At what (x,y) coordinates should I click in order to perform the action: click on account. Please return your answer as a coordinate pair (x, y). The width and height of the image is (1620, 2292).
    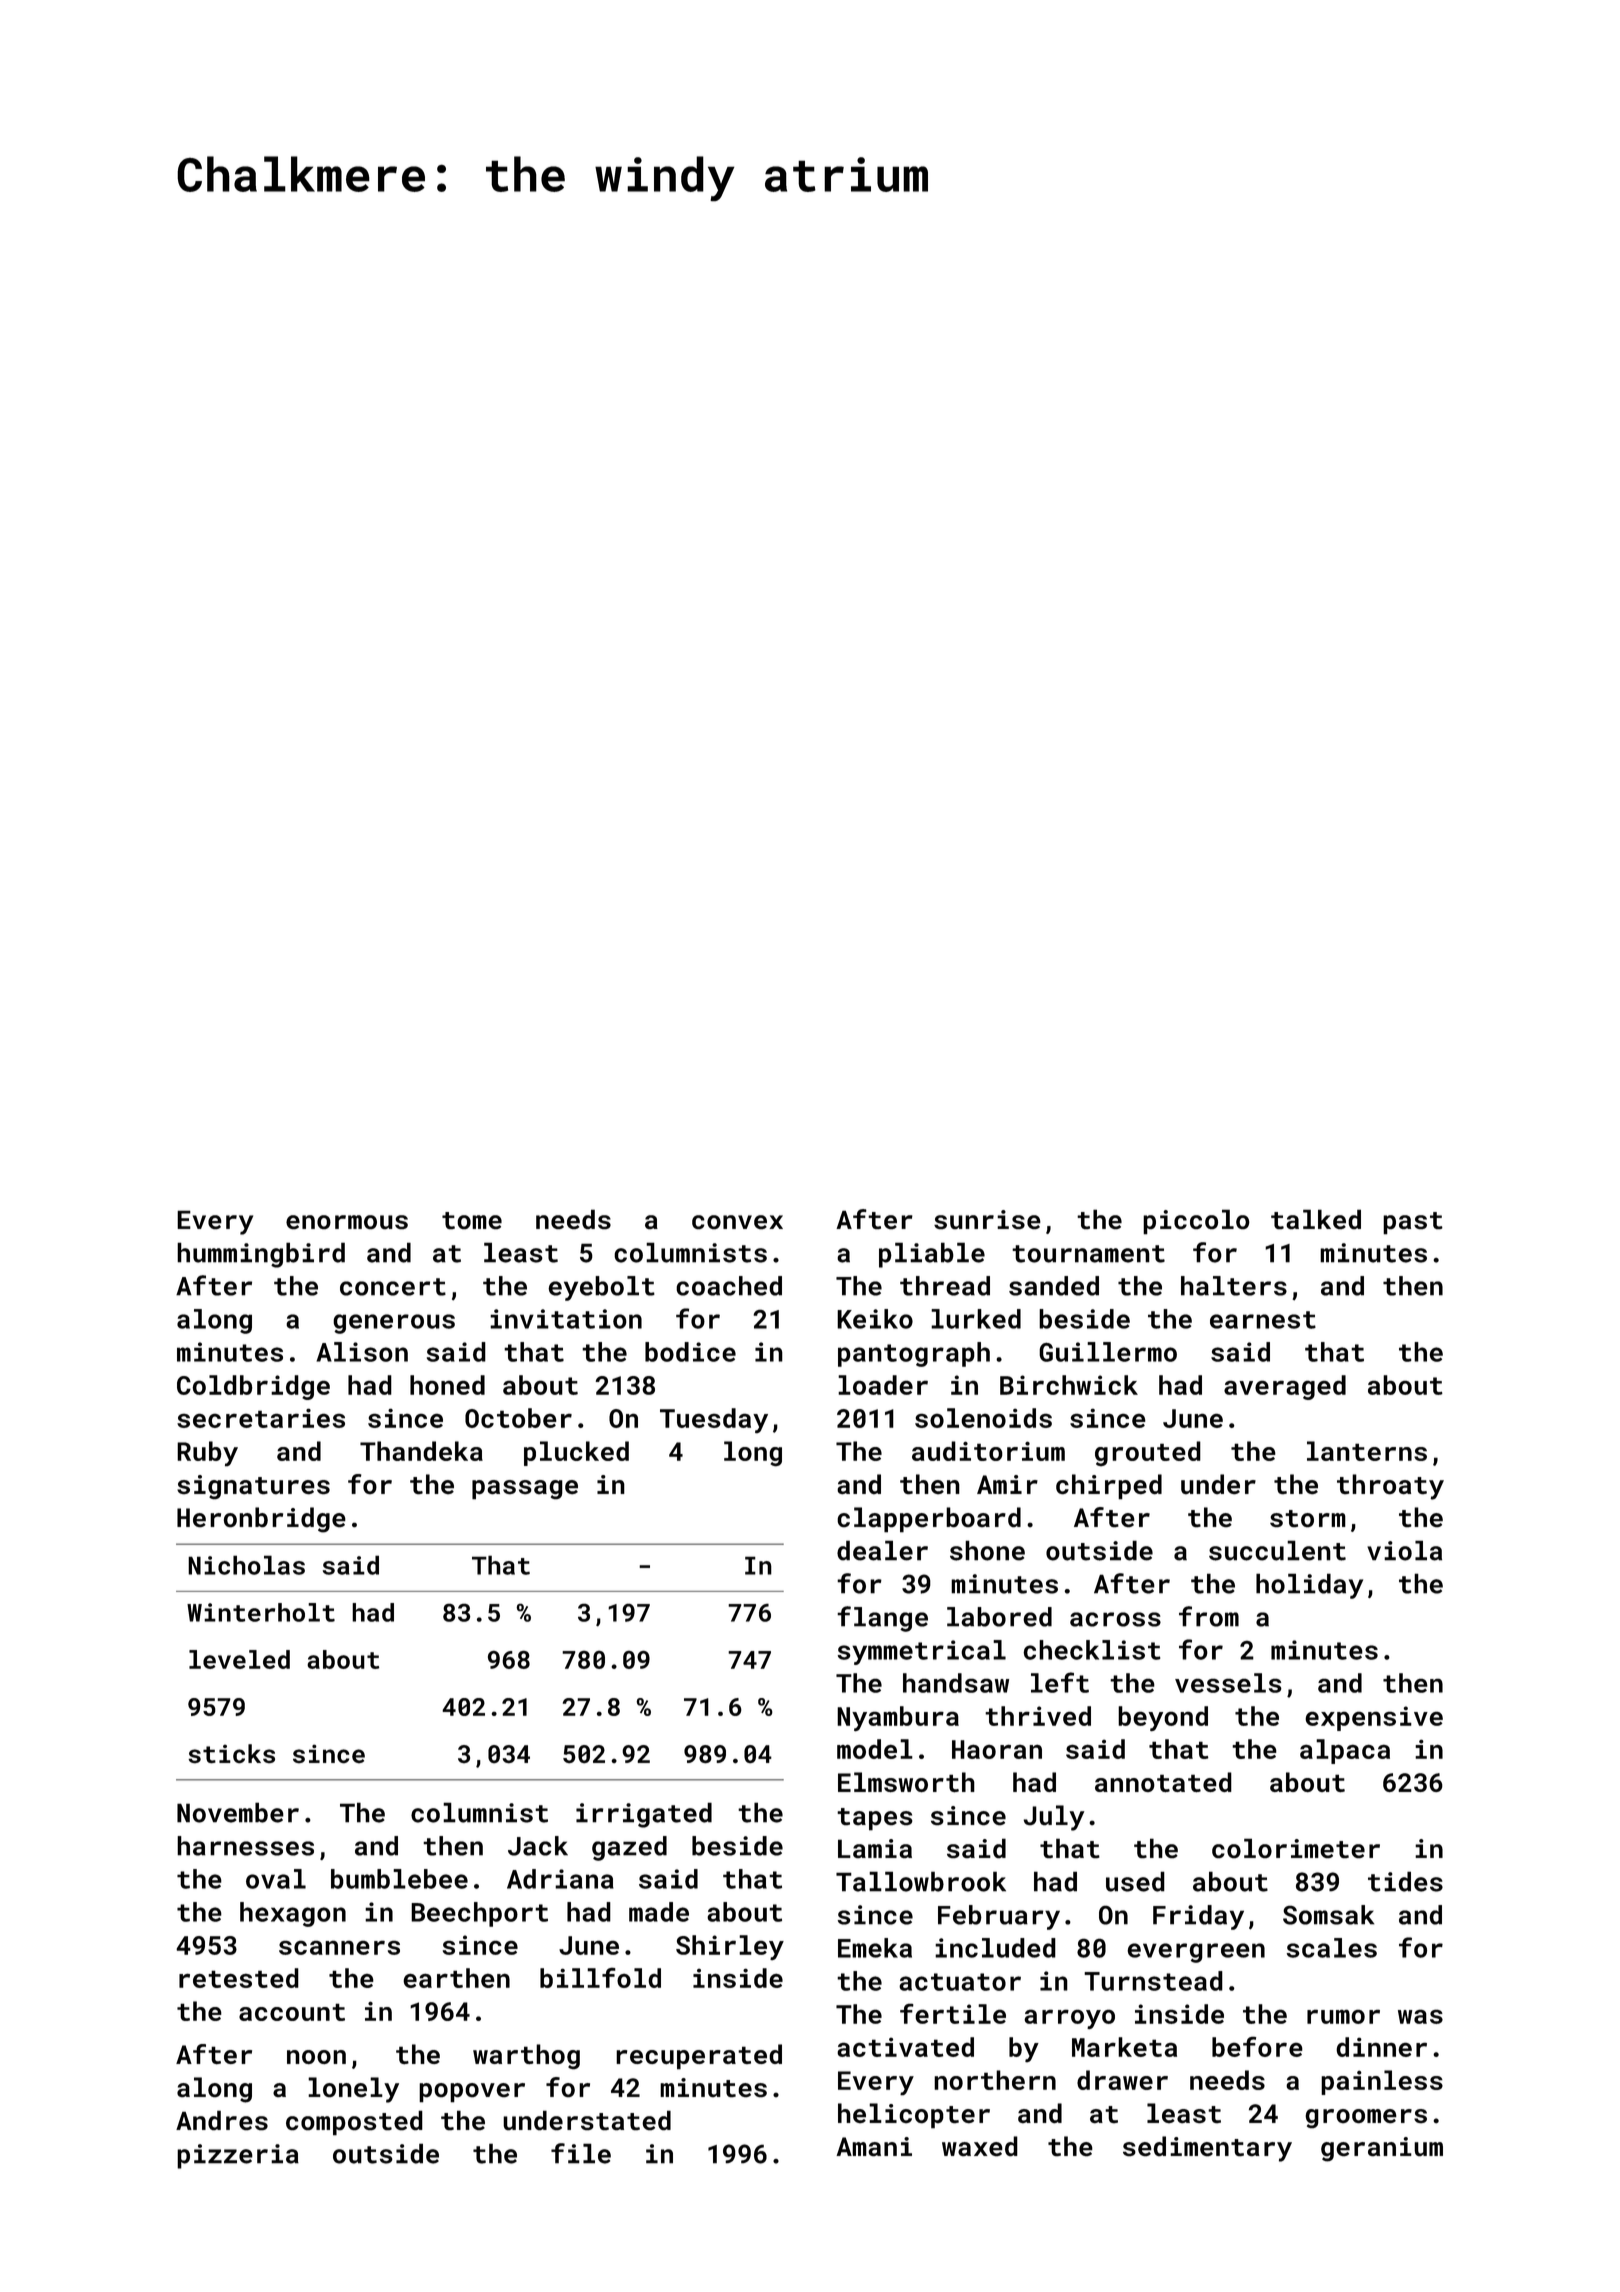
    Looking at the image, I should click on (292, 2012).
